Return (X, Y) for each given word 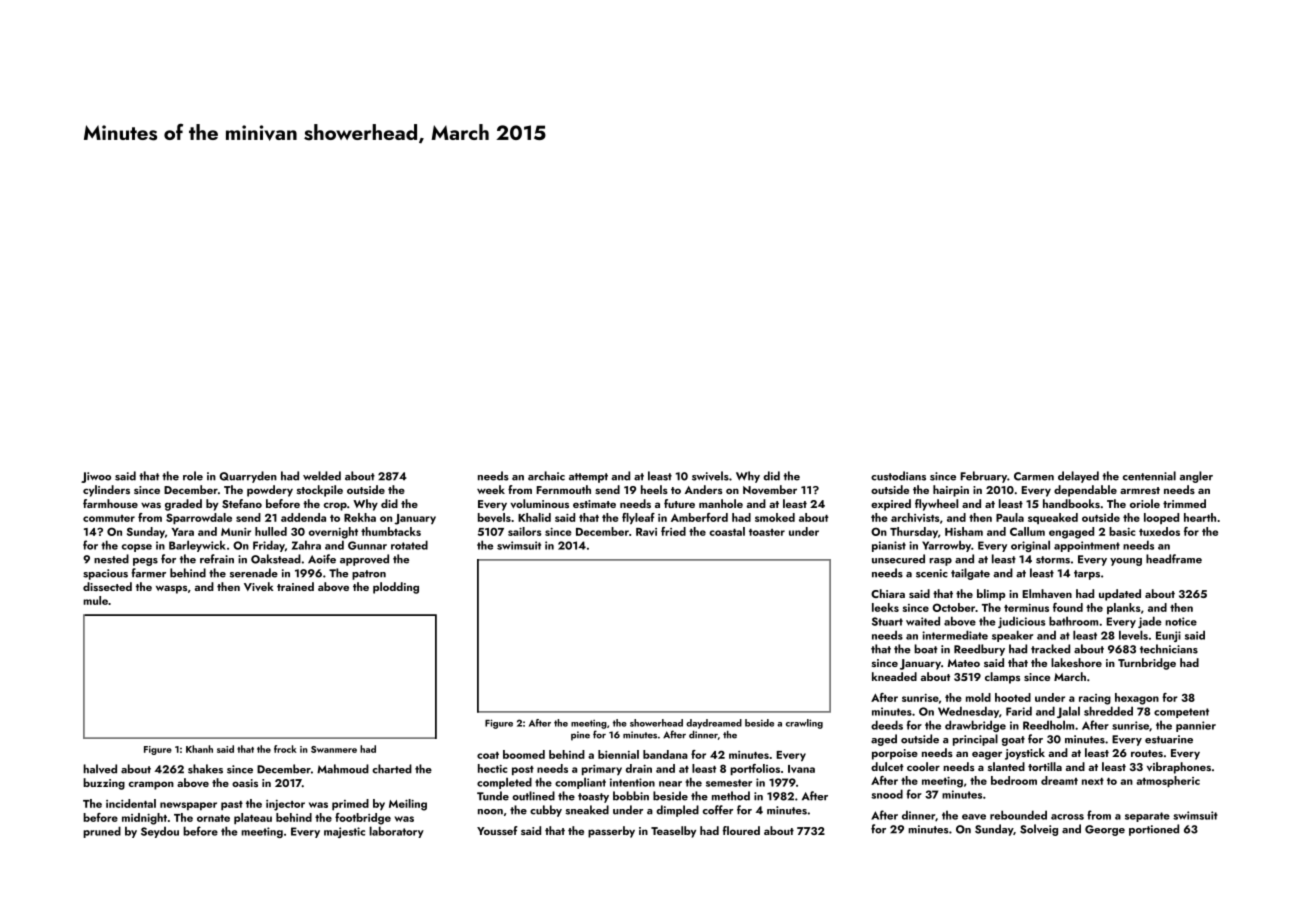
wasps (171, 589)
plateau (253, 818)
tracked (1050, 649)
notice (1181, 621)
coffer (718, 810)
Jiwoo (96, 477)
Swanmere (334, 749)
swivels (710, 476)
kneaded (894, 676)
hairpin (951, 491)
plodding (396, 588)
